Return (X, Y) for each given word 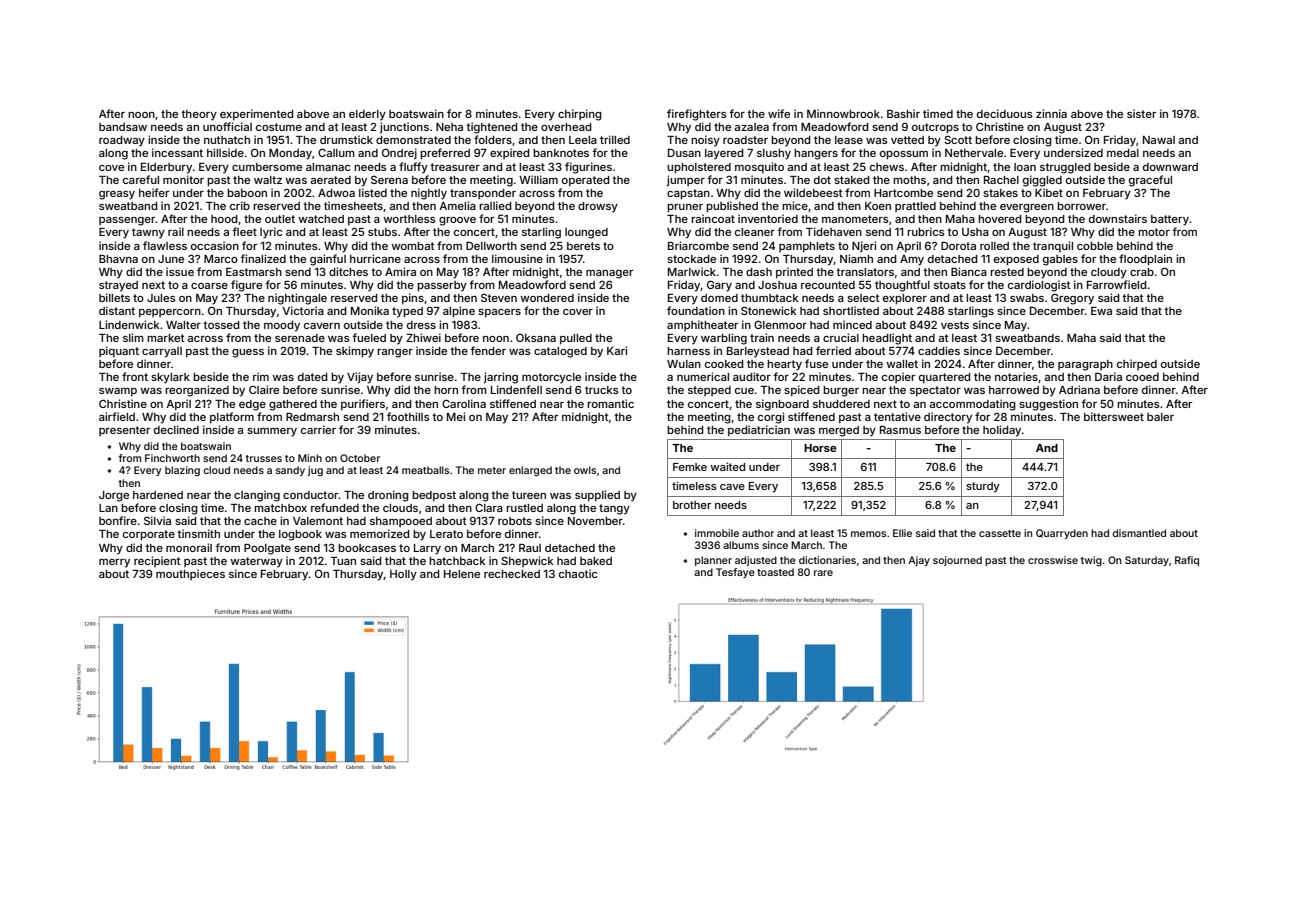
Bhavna (118, 259)
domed (719, 298)
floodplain (1145, 260)
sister (1141, 113)
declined (176, 429)
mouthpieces (190, 574)
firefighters (697, 115)
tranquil (1053, 246)
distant (117, 310)
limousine (517, 258)
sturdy (983, 487)
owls (585, 470)
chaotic (578, 573)
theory (199, 115)
